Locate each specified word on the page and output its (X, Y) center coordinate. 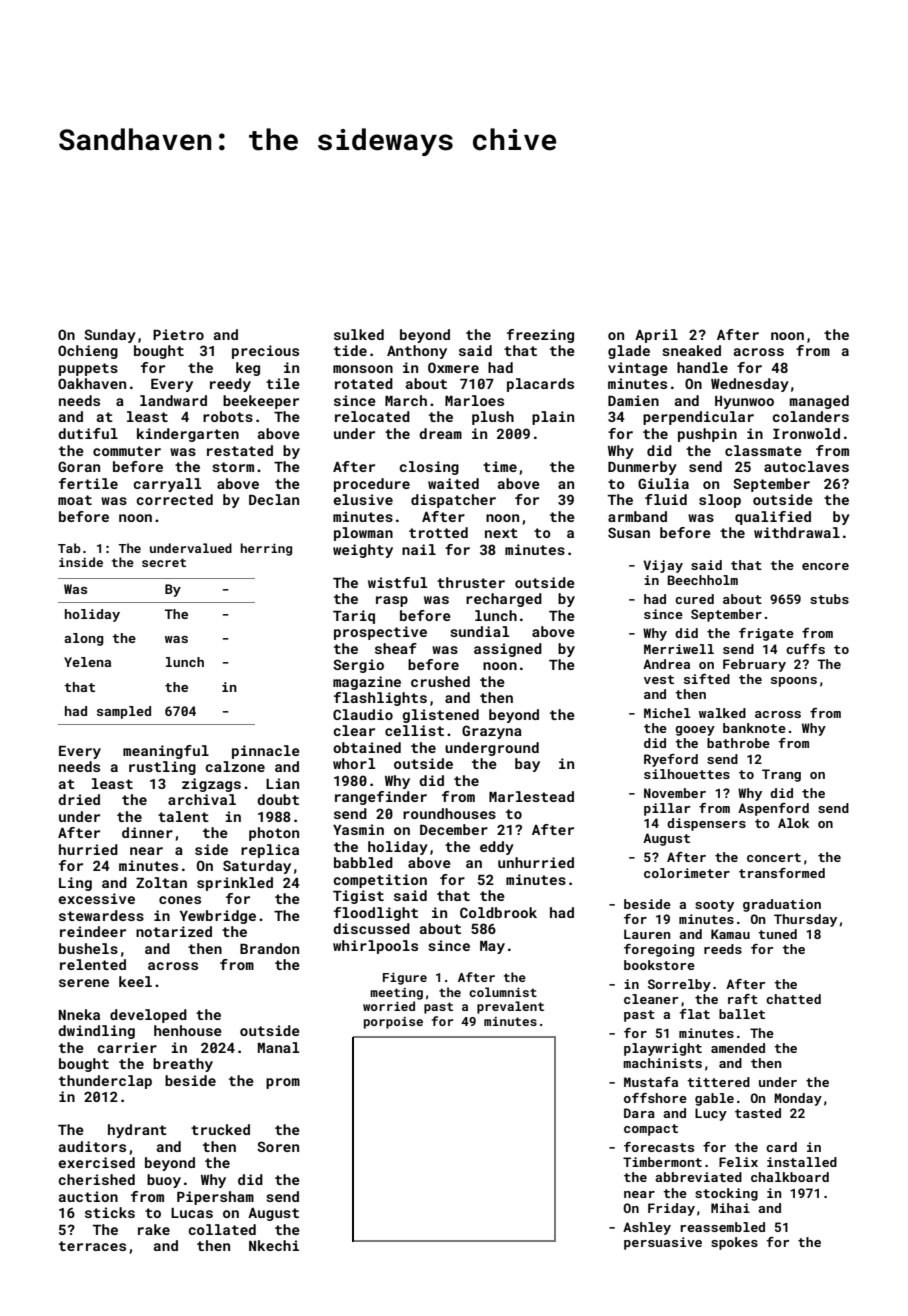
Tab (69, 548)
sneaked (691, 350)
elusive (363, 499)
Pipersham (215, 1198)
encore (825, 566)
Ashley (647, 1228)
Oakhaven (92, 383)
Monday (798, 1099)
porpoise (393, 1023)
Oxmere (453, 367)
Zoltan (161, 882)
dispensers (706, 824)
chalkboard (790, 1177)
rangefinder (381, 798)
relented (93, 964)
